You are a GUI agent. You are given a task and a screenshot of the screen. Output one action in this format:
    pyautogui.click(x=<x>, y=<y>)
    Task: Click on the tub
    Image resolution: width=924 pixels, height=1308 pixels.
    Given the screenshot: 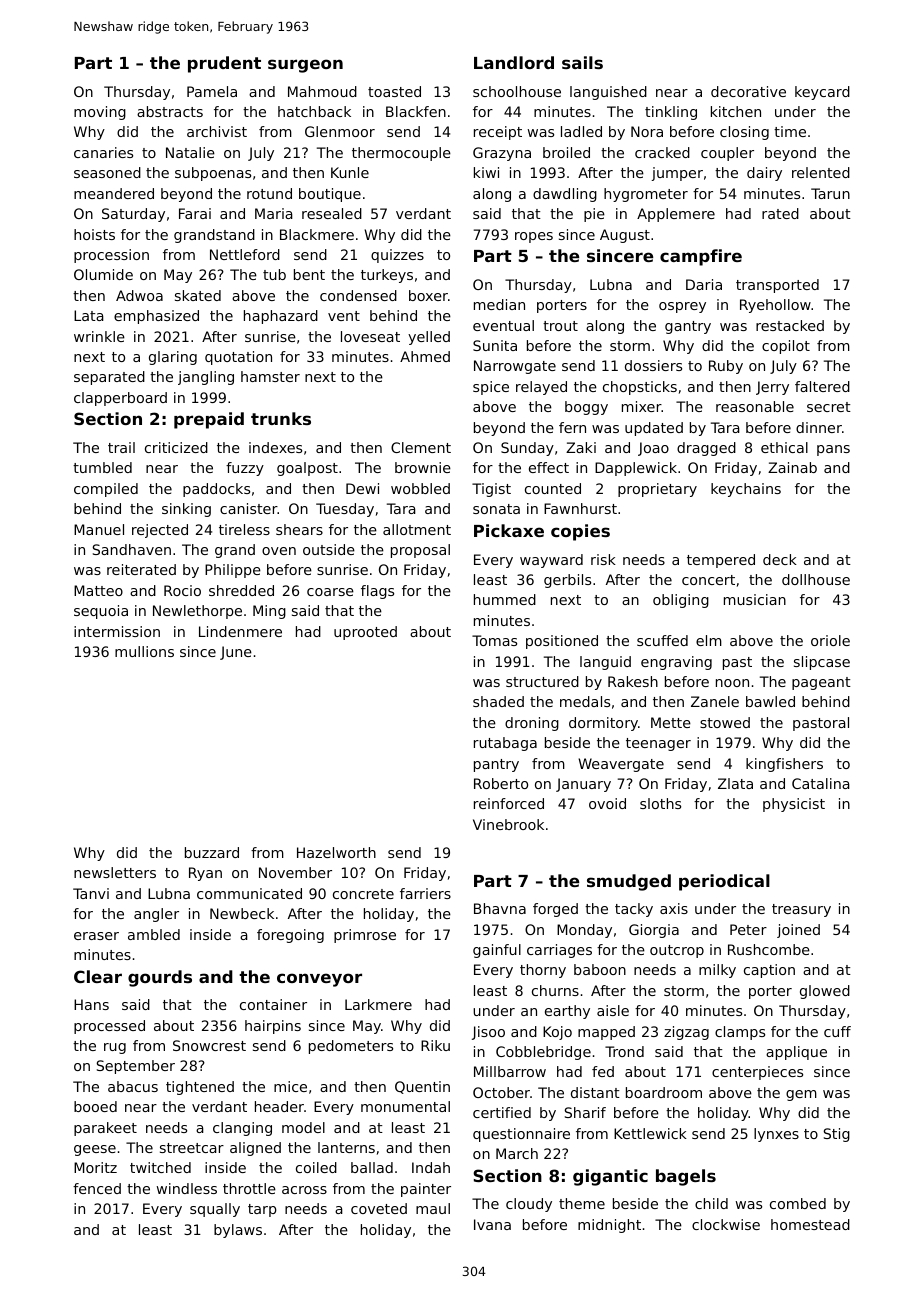 What is the action you would take?
    pyautogui.click(x=274, y=274)
